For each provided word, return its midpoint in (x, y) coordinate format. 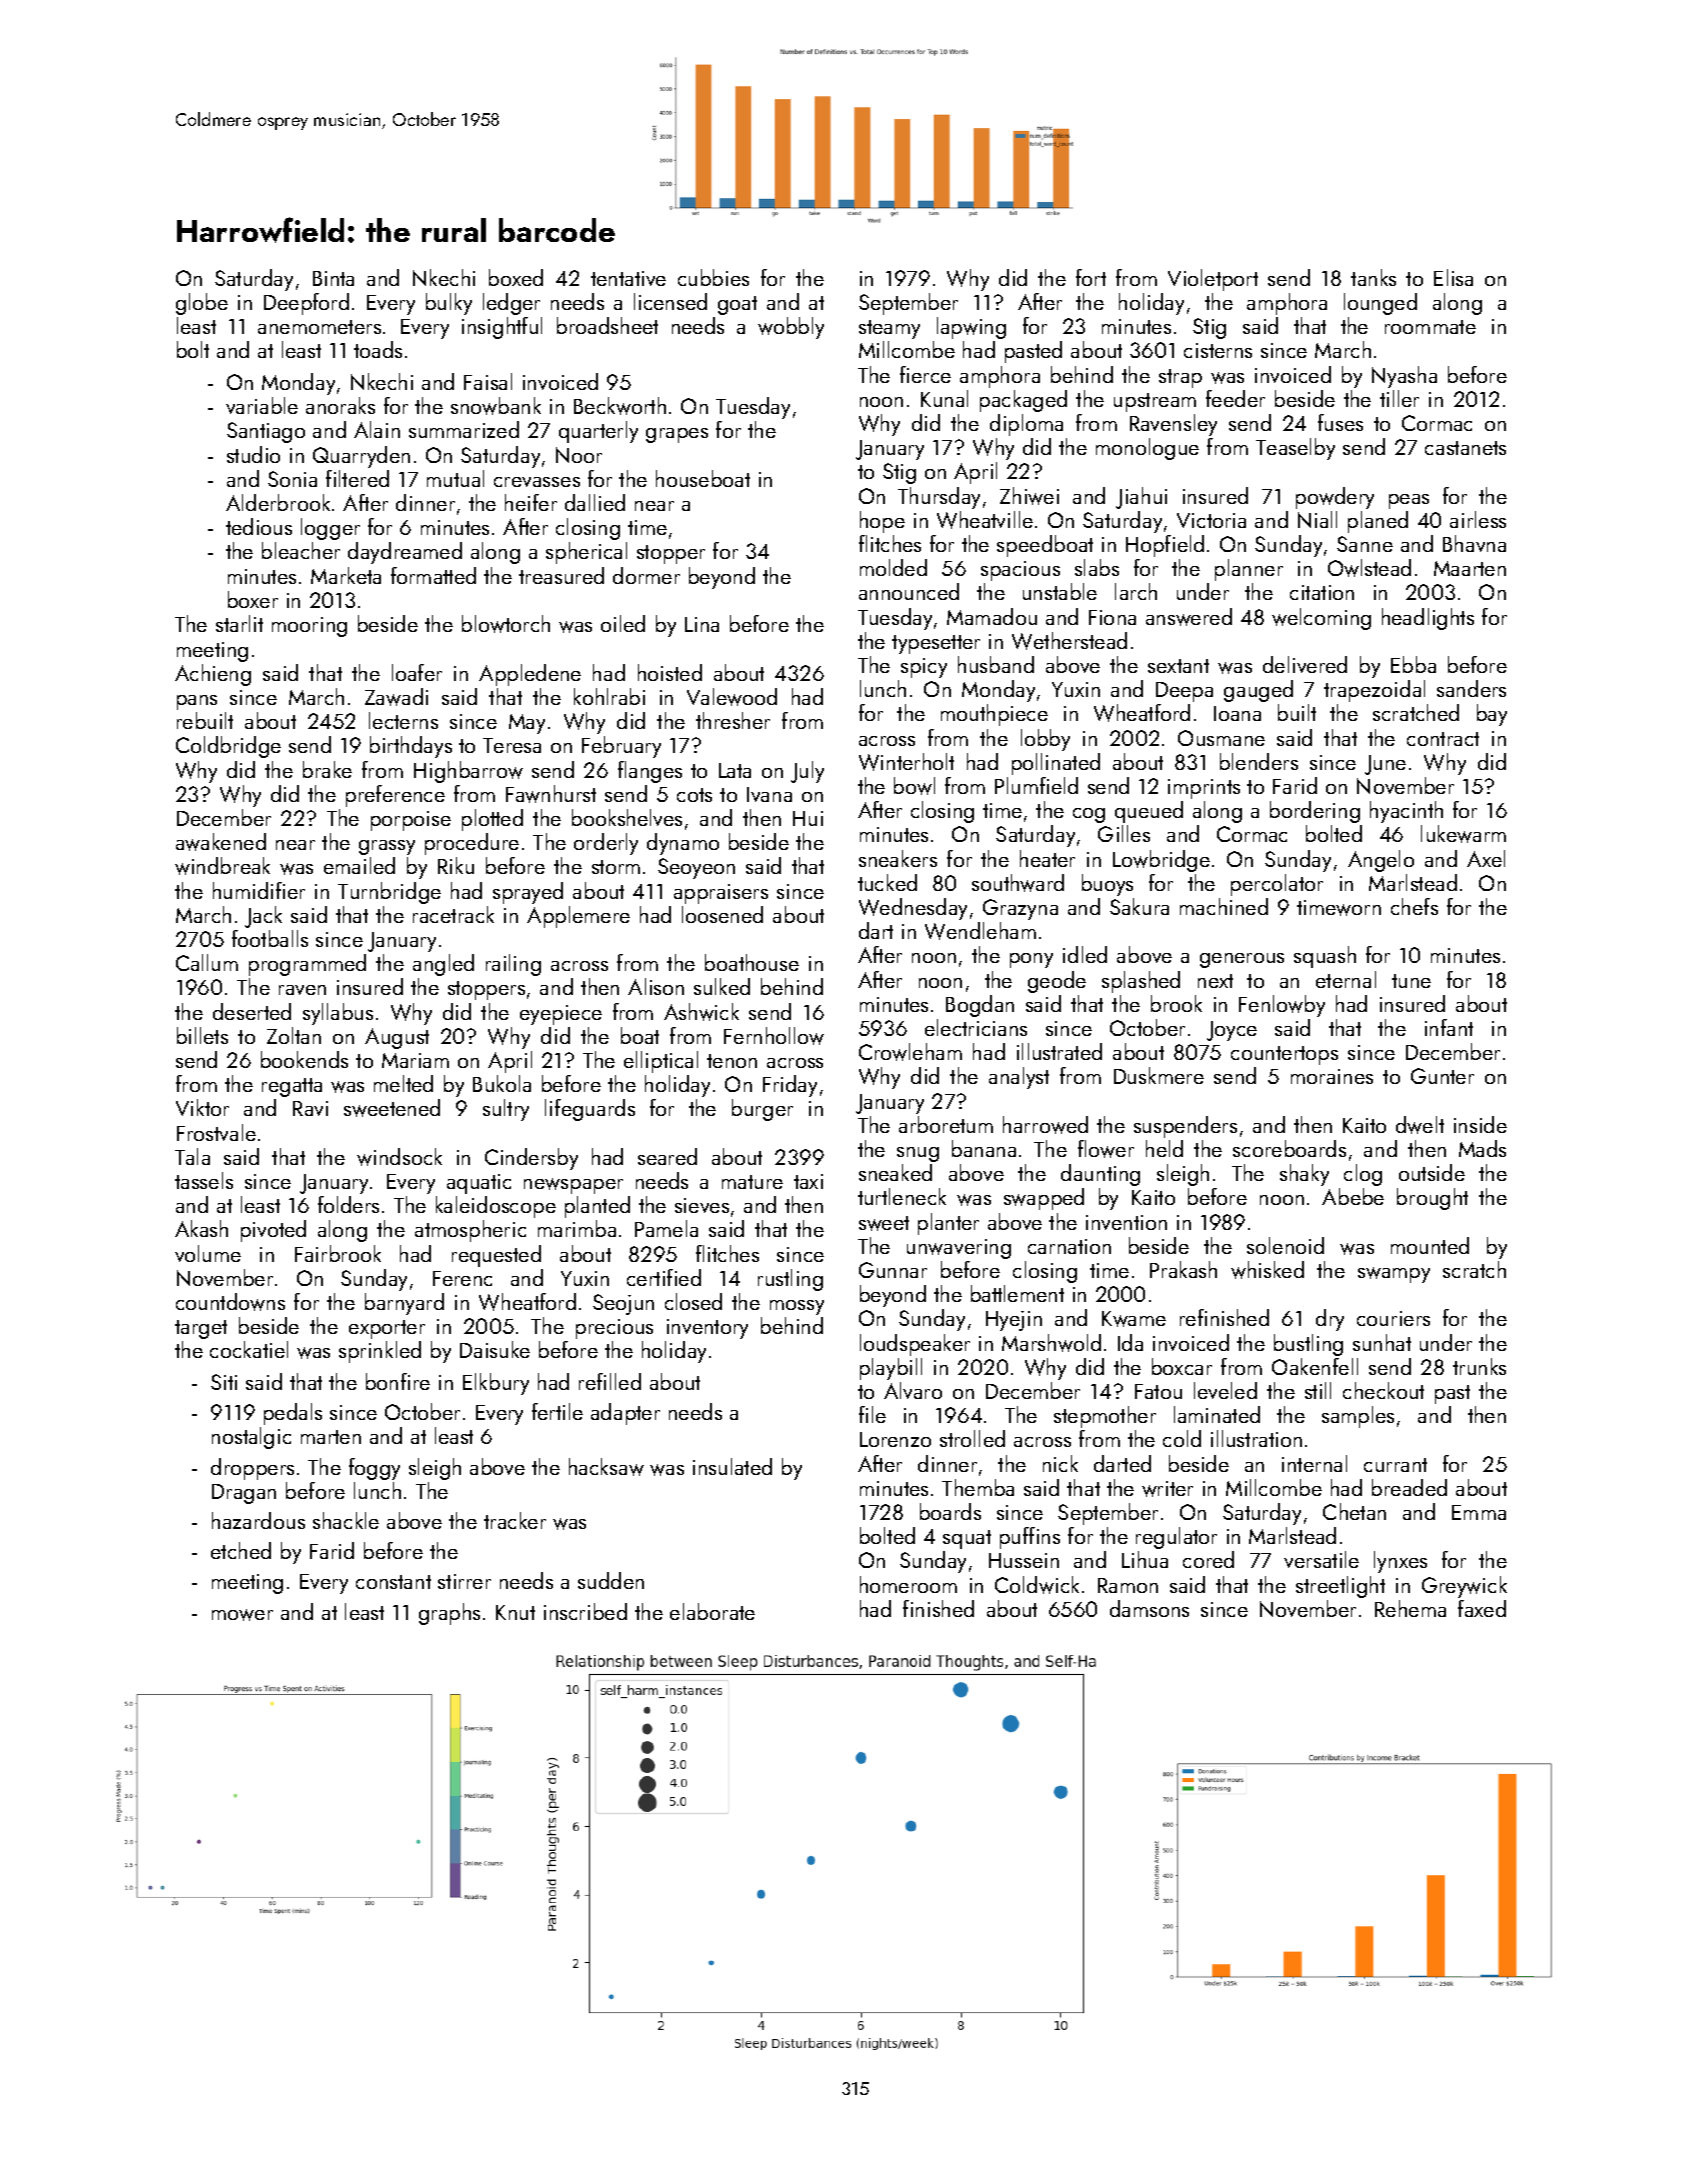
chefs (1414, 906)
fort (1091, 277)
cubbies (713, 277)
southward (1018, 883)
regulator (1176, 1538)
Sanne (1365, 544)
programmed (307, 965)
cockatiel (249, 1349)
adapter (625, 1414)
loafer (417, 672)
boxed (516, 277)
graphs (449, 1614)
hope (882, 522)
